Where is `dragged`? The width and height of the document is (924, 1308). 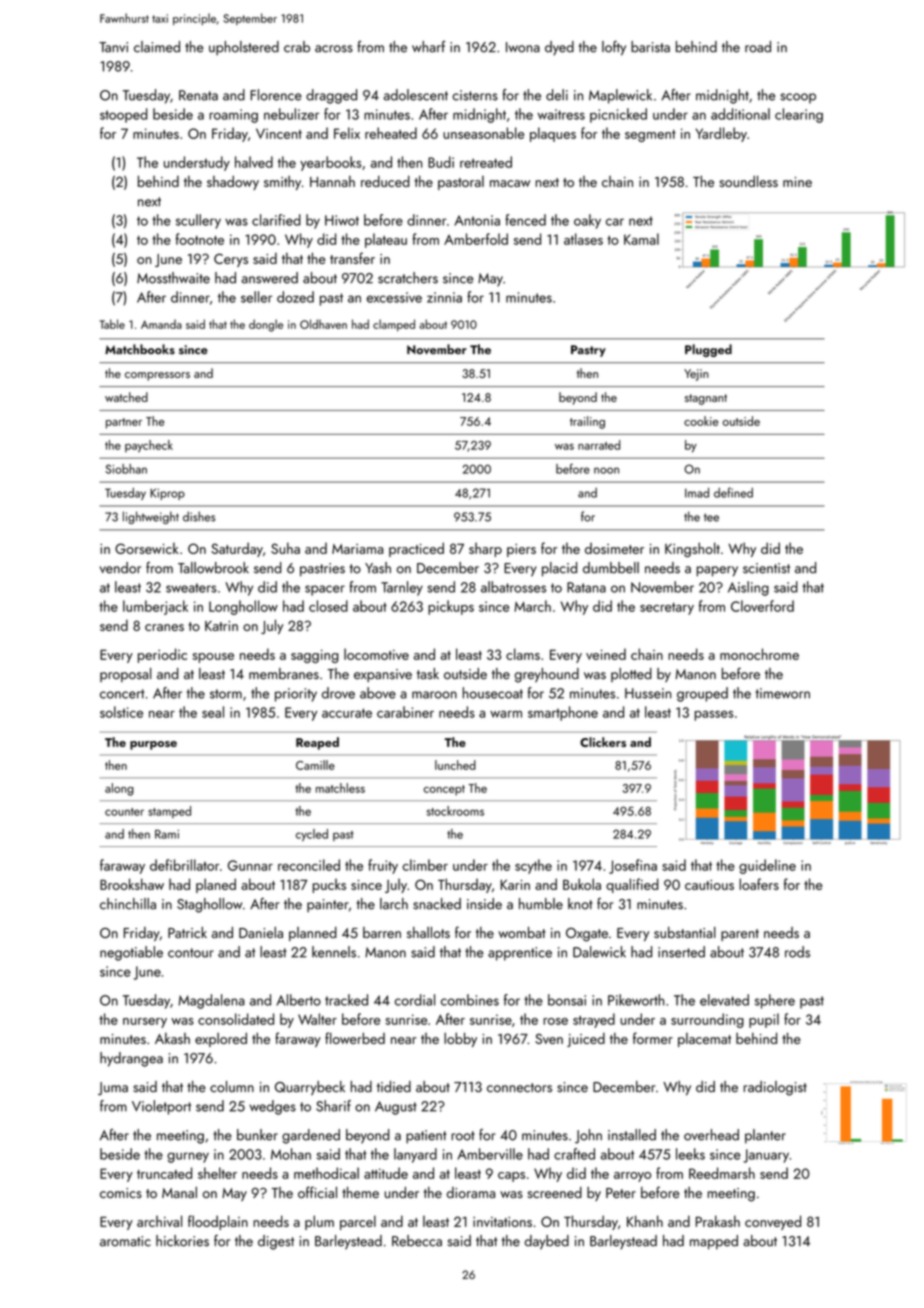 dragged is located at coordinates (331, 96).
